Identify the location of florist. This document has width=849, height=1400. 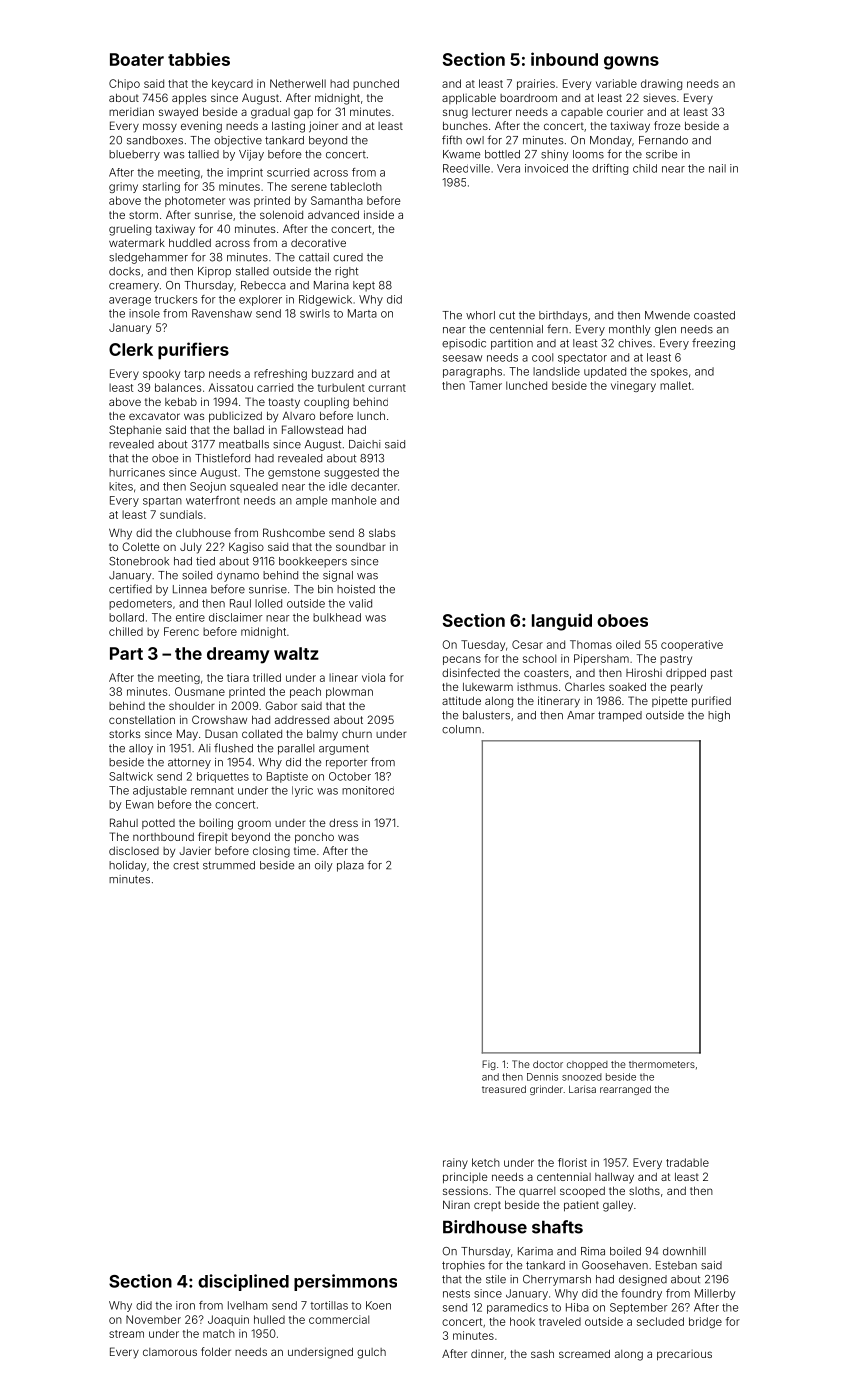
(572, 1162).
